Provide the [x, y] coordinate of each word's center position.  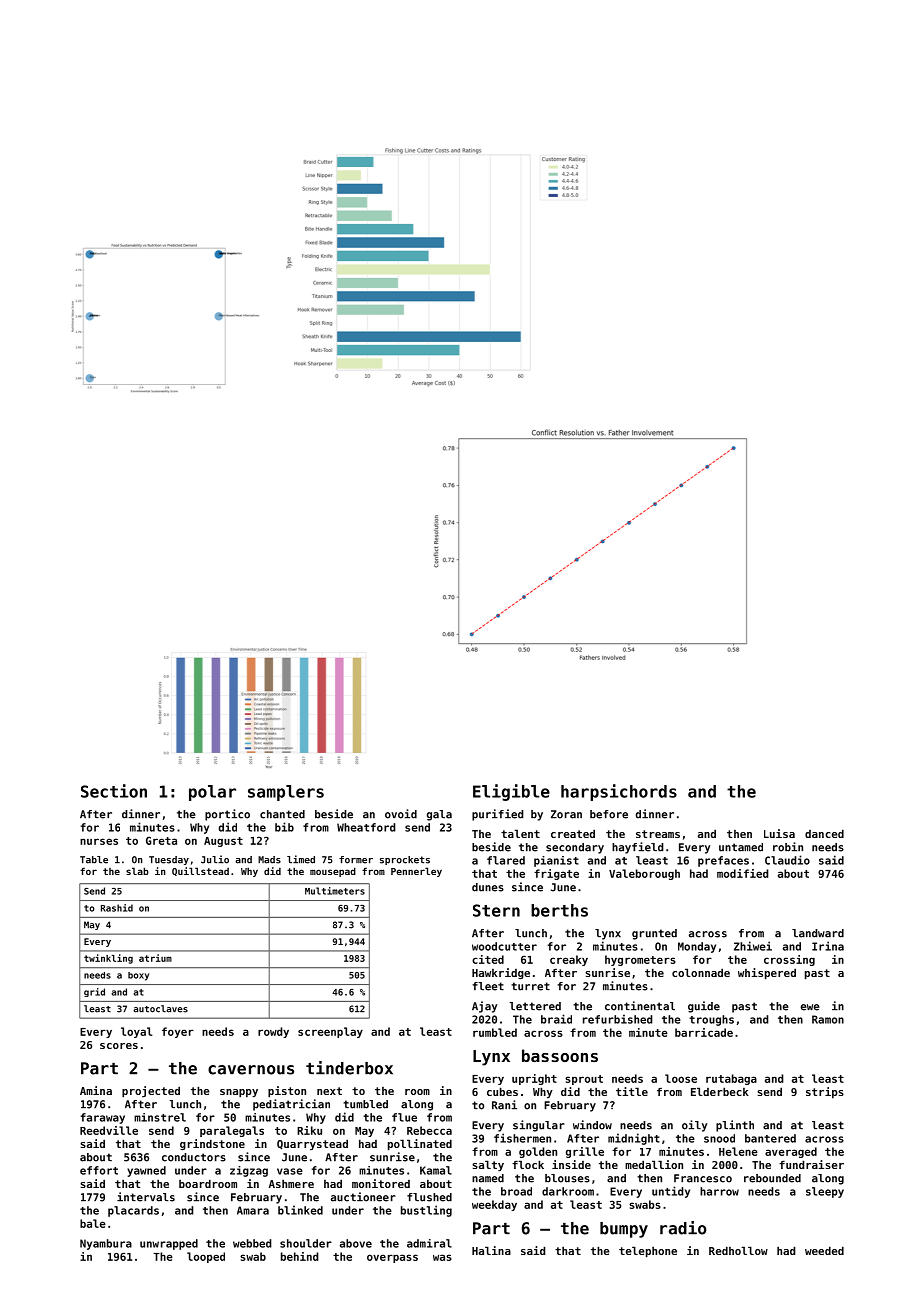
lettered [535, 1006]
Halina [491, 1250]
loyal [136, 1032]
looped [206, 1257]
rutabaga [731, 1079]
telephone [648, 1252]
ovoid [401, 814]
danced [824, 833]
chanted [282, 814]
